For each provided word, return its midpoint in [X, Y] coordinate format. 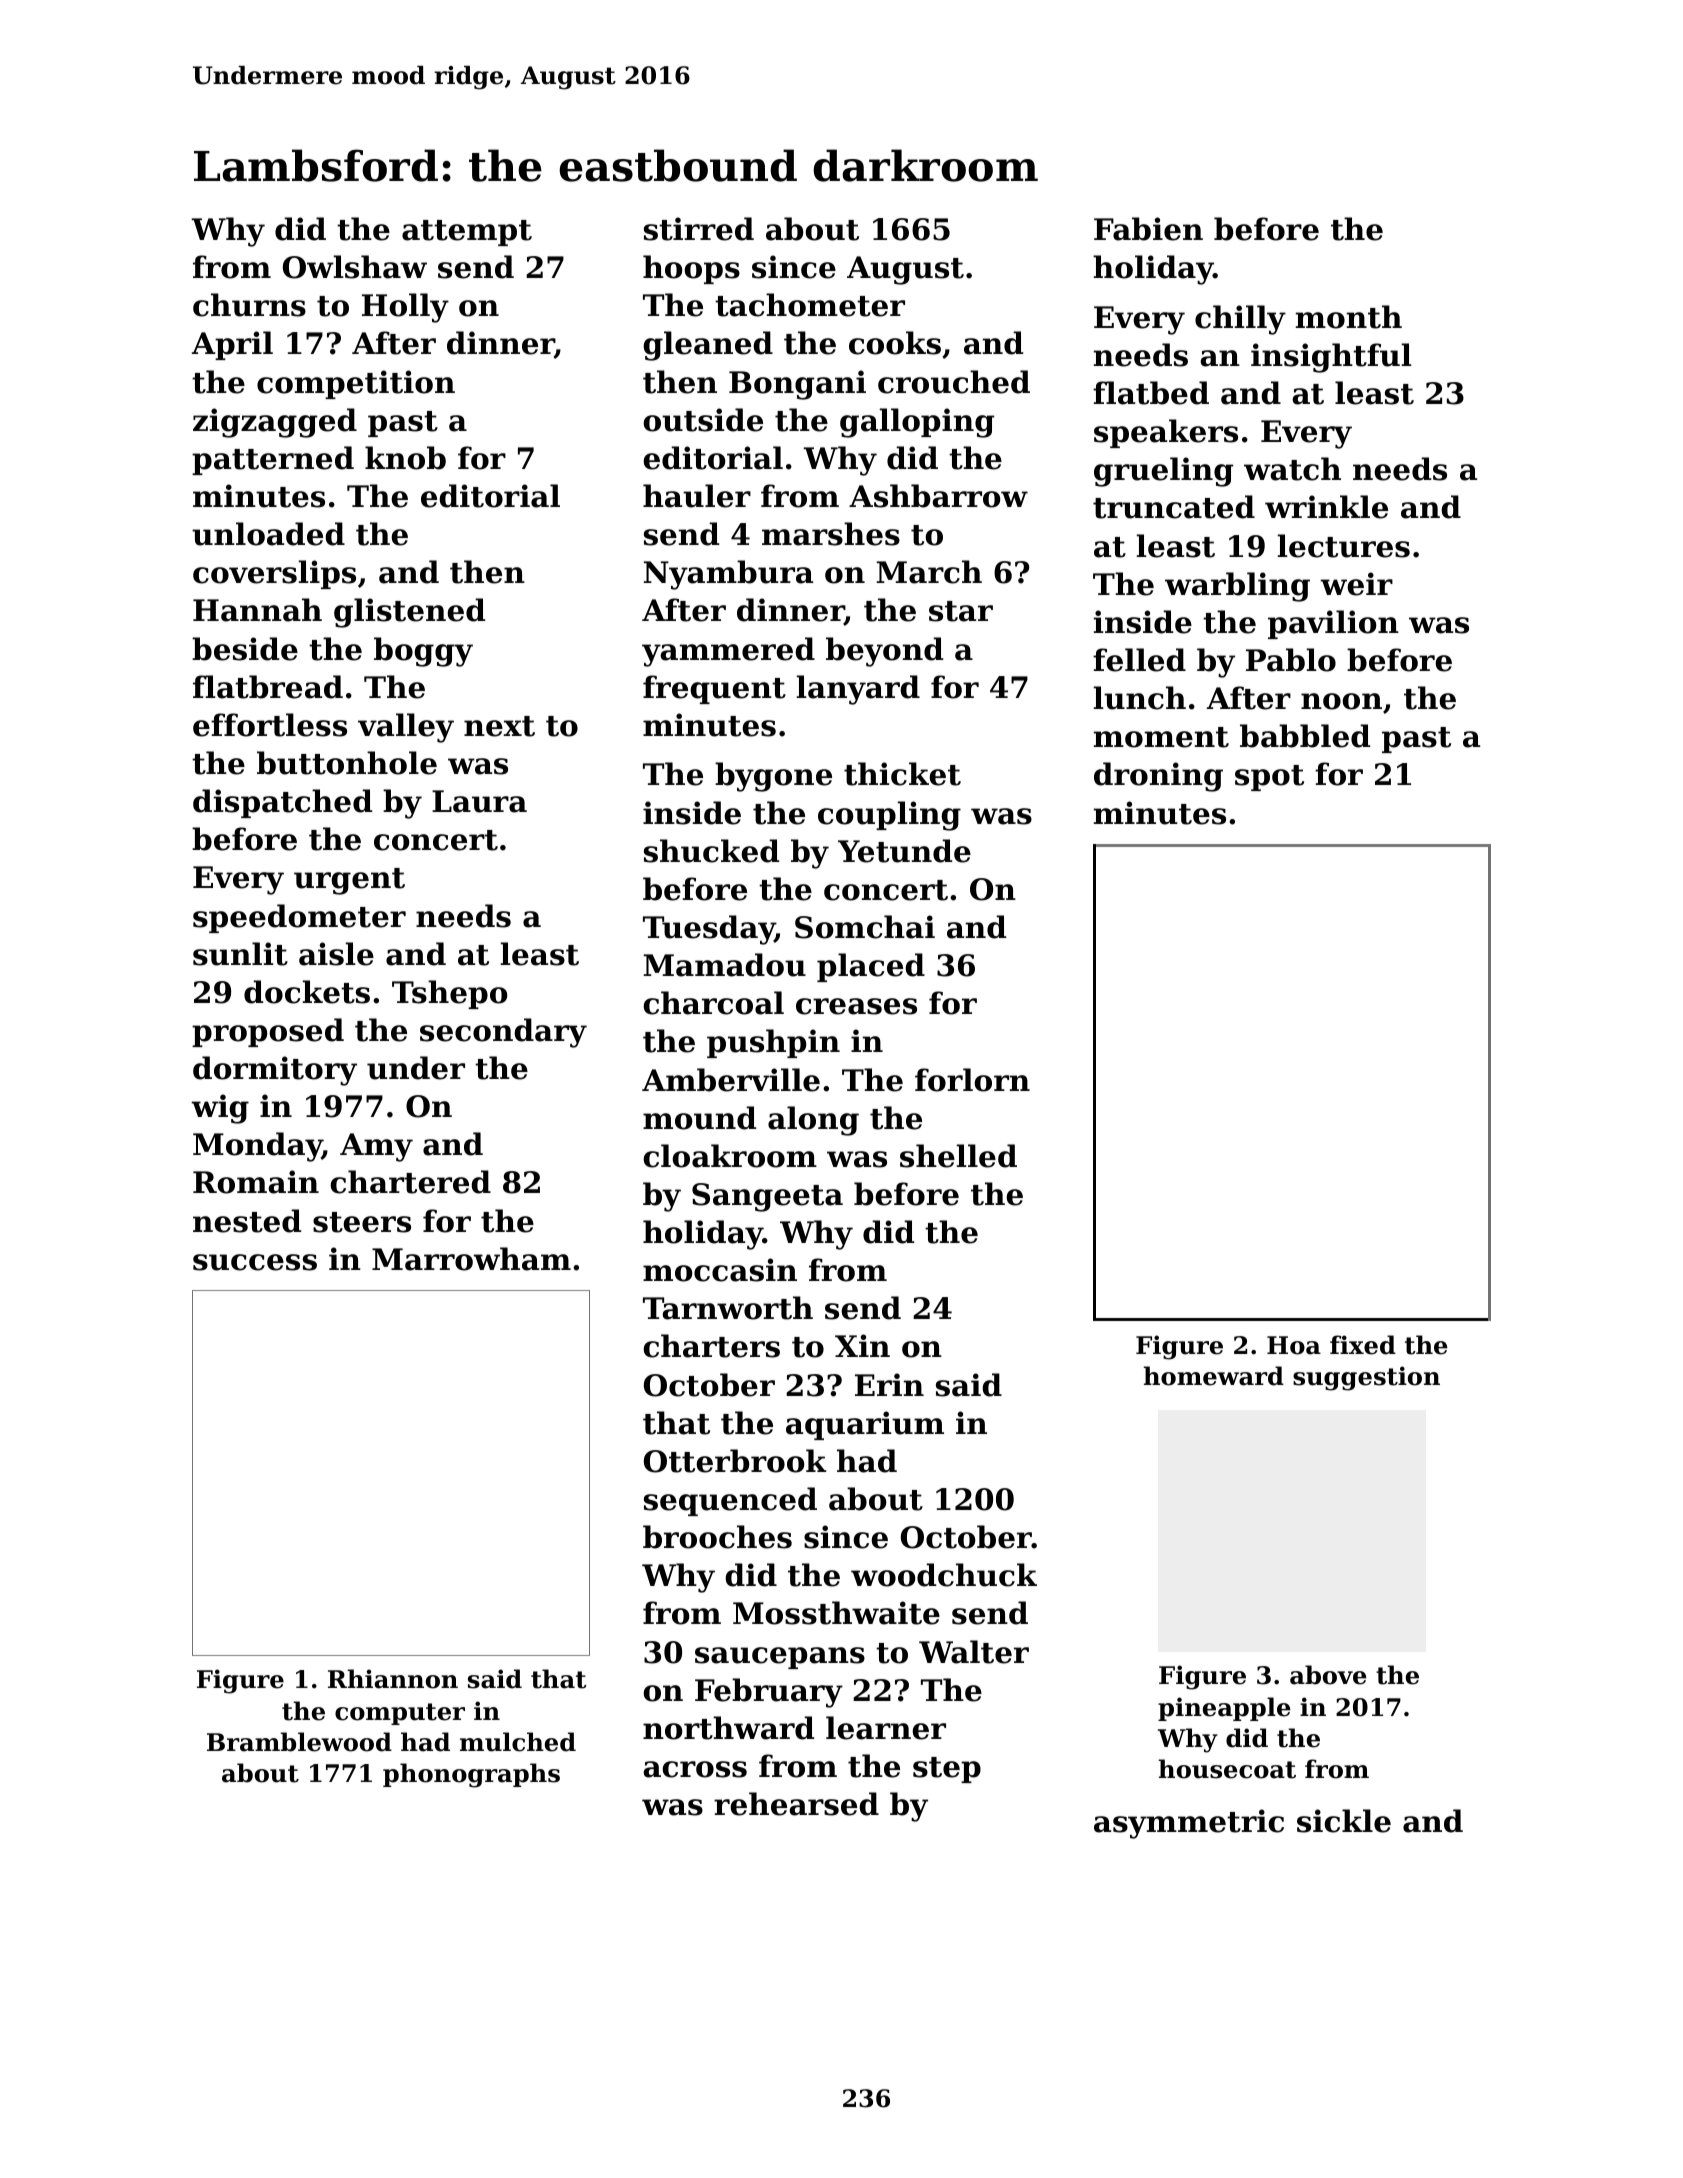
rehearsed [796, 1804]
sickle [1344, 1821]
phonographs [471, 1775]
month [1349, 317]
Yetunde [904, 851]
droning [1158, 777]
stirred [699, 229]
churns [249, 305]
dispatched [282, 803]
